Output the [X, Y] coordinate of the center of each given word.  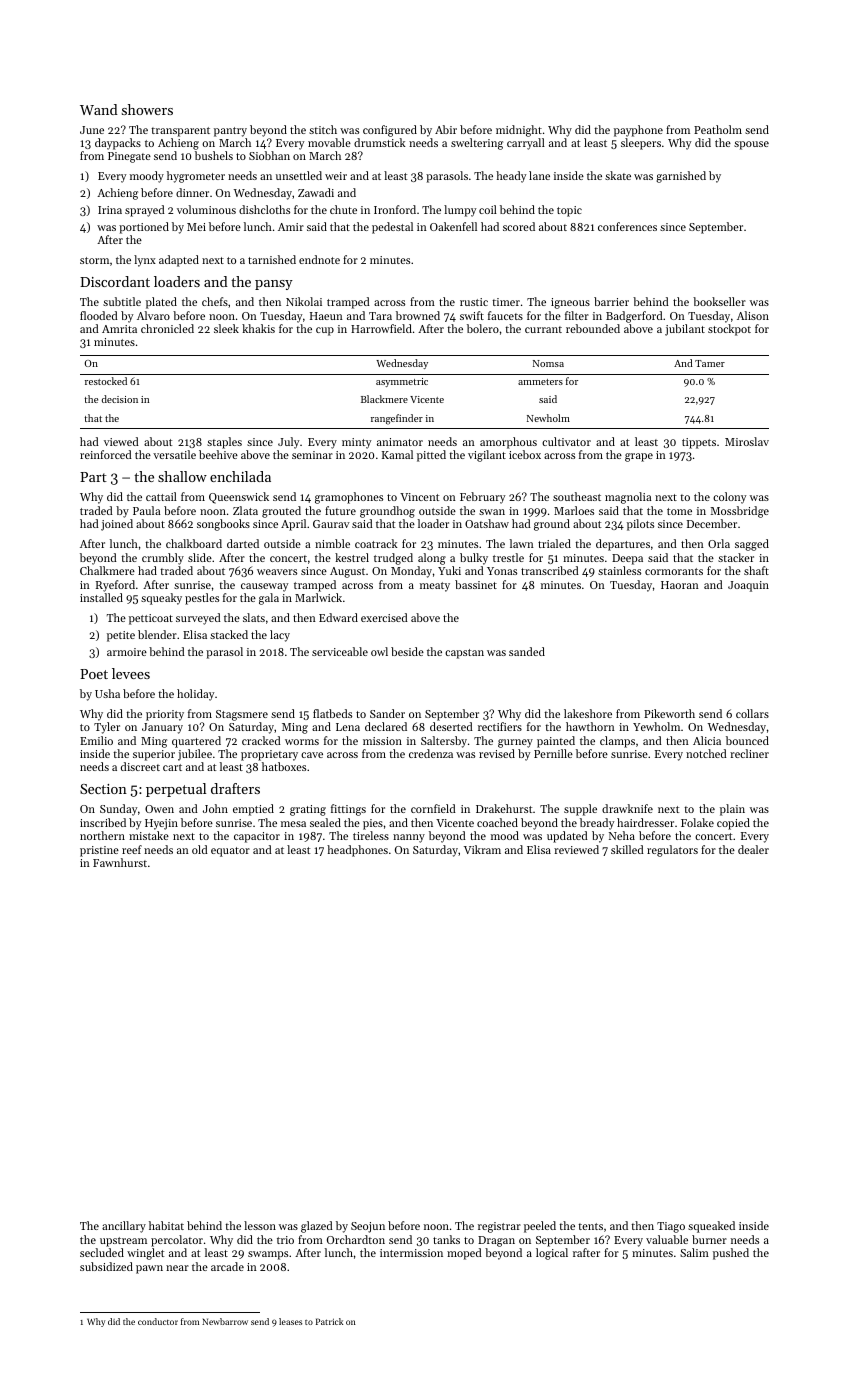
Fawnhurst [120, 862]
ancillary [124, 1227]
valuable [667, 1239]
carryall [526, 144]
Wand [99, 109]
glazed [317, 1227]
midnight [519, 131]
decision [120, 399]
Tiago [671, 1227]
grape [639, 457]
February [482, 498]
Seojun [368, 1227]
